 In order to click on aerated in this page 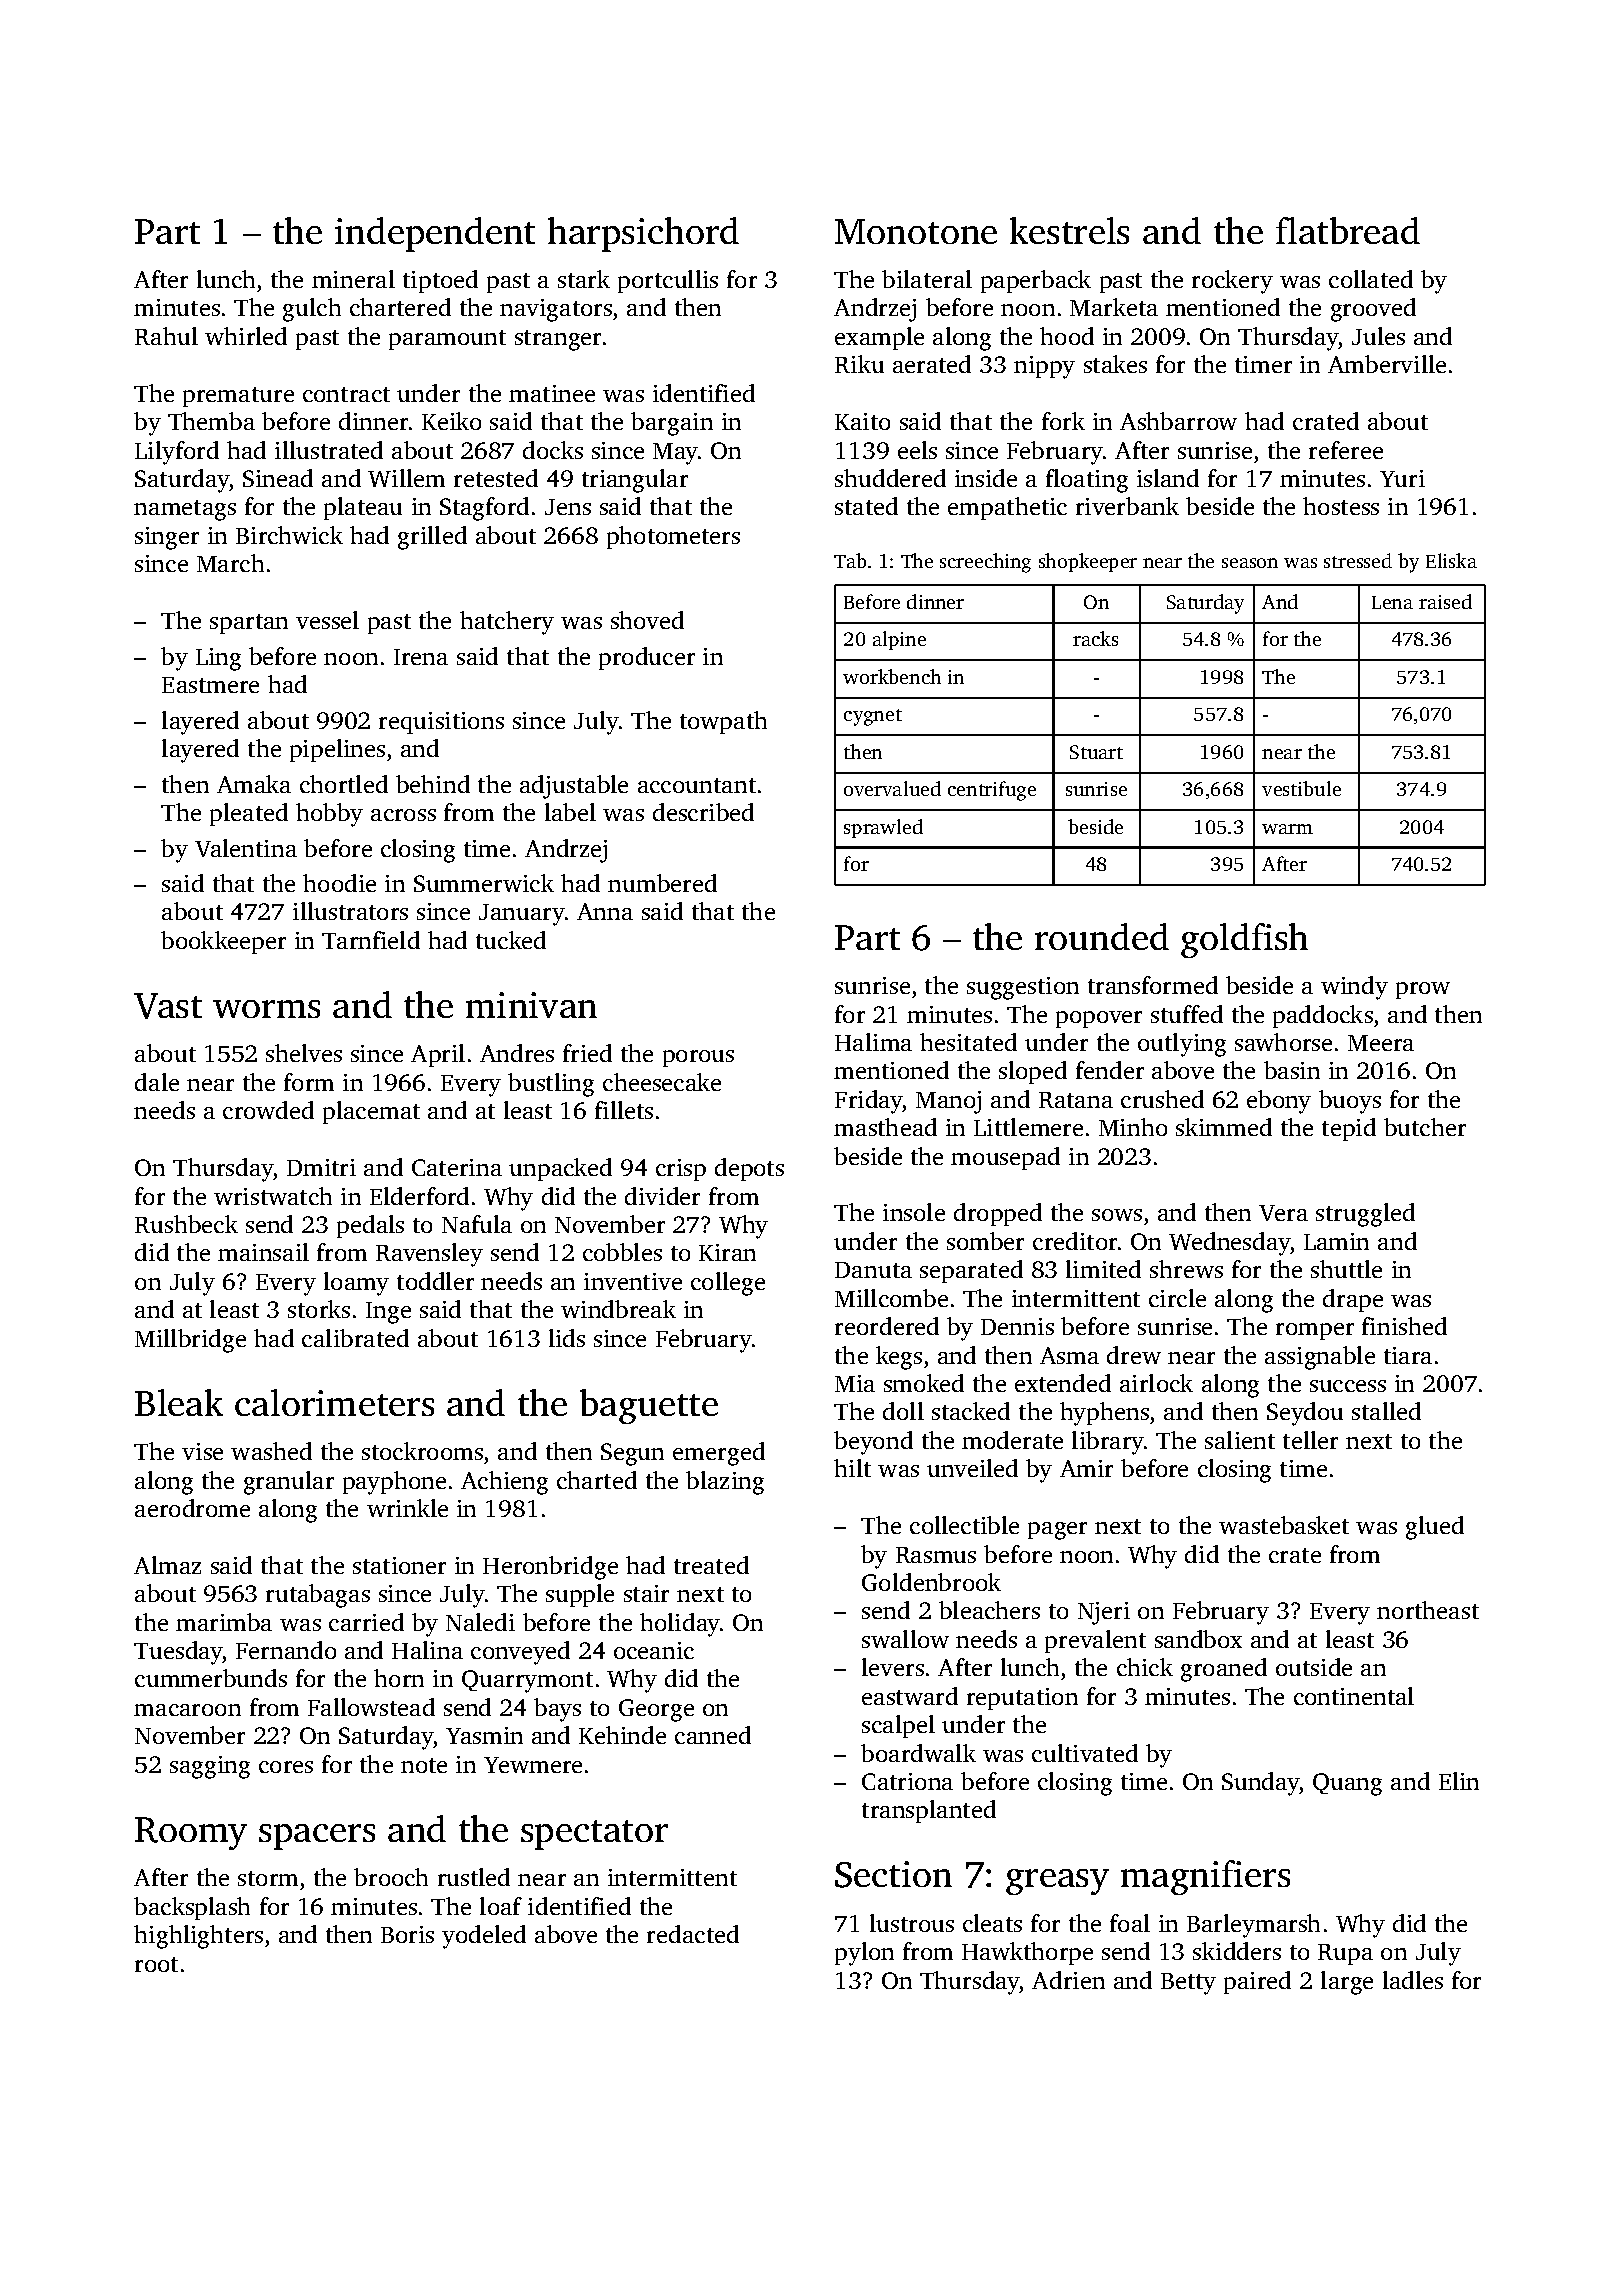, I will do `click(932, 364)`.
